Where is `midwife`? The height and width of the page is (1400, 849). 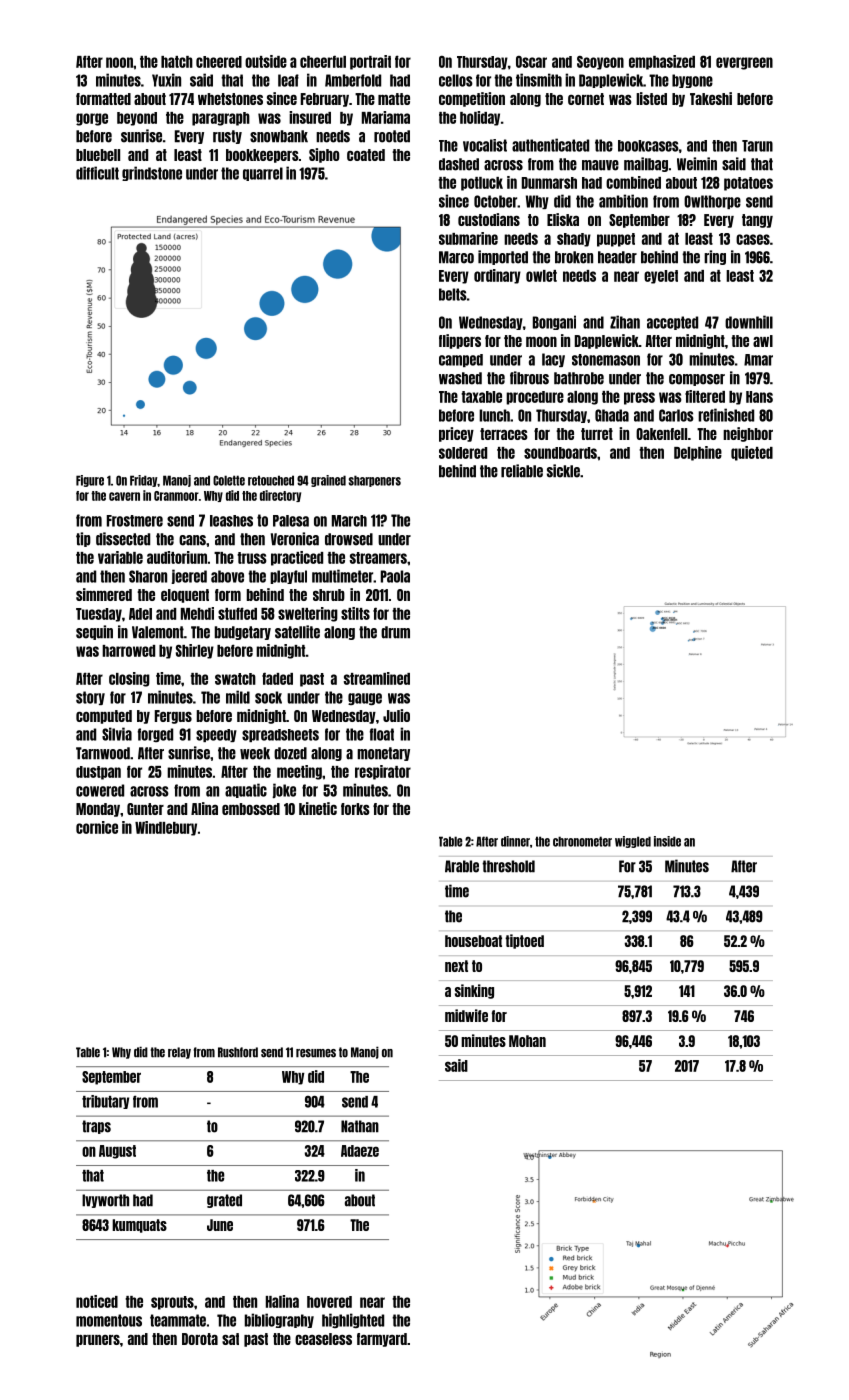
midwife is located at coordinates (466, 1015).
